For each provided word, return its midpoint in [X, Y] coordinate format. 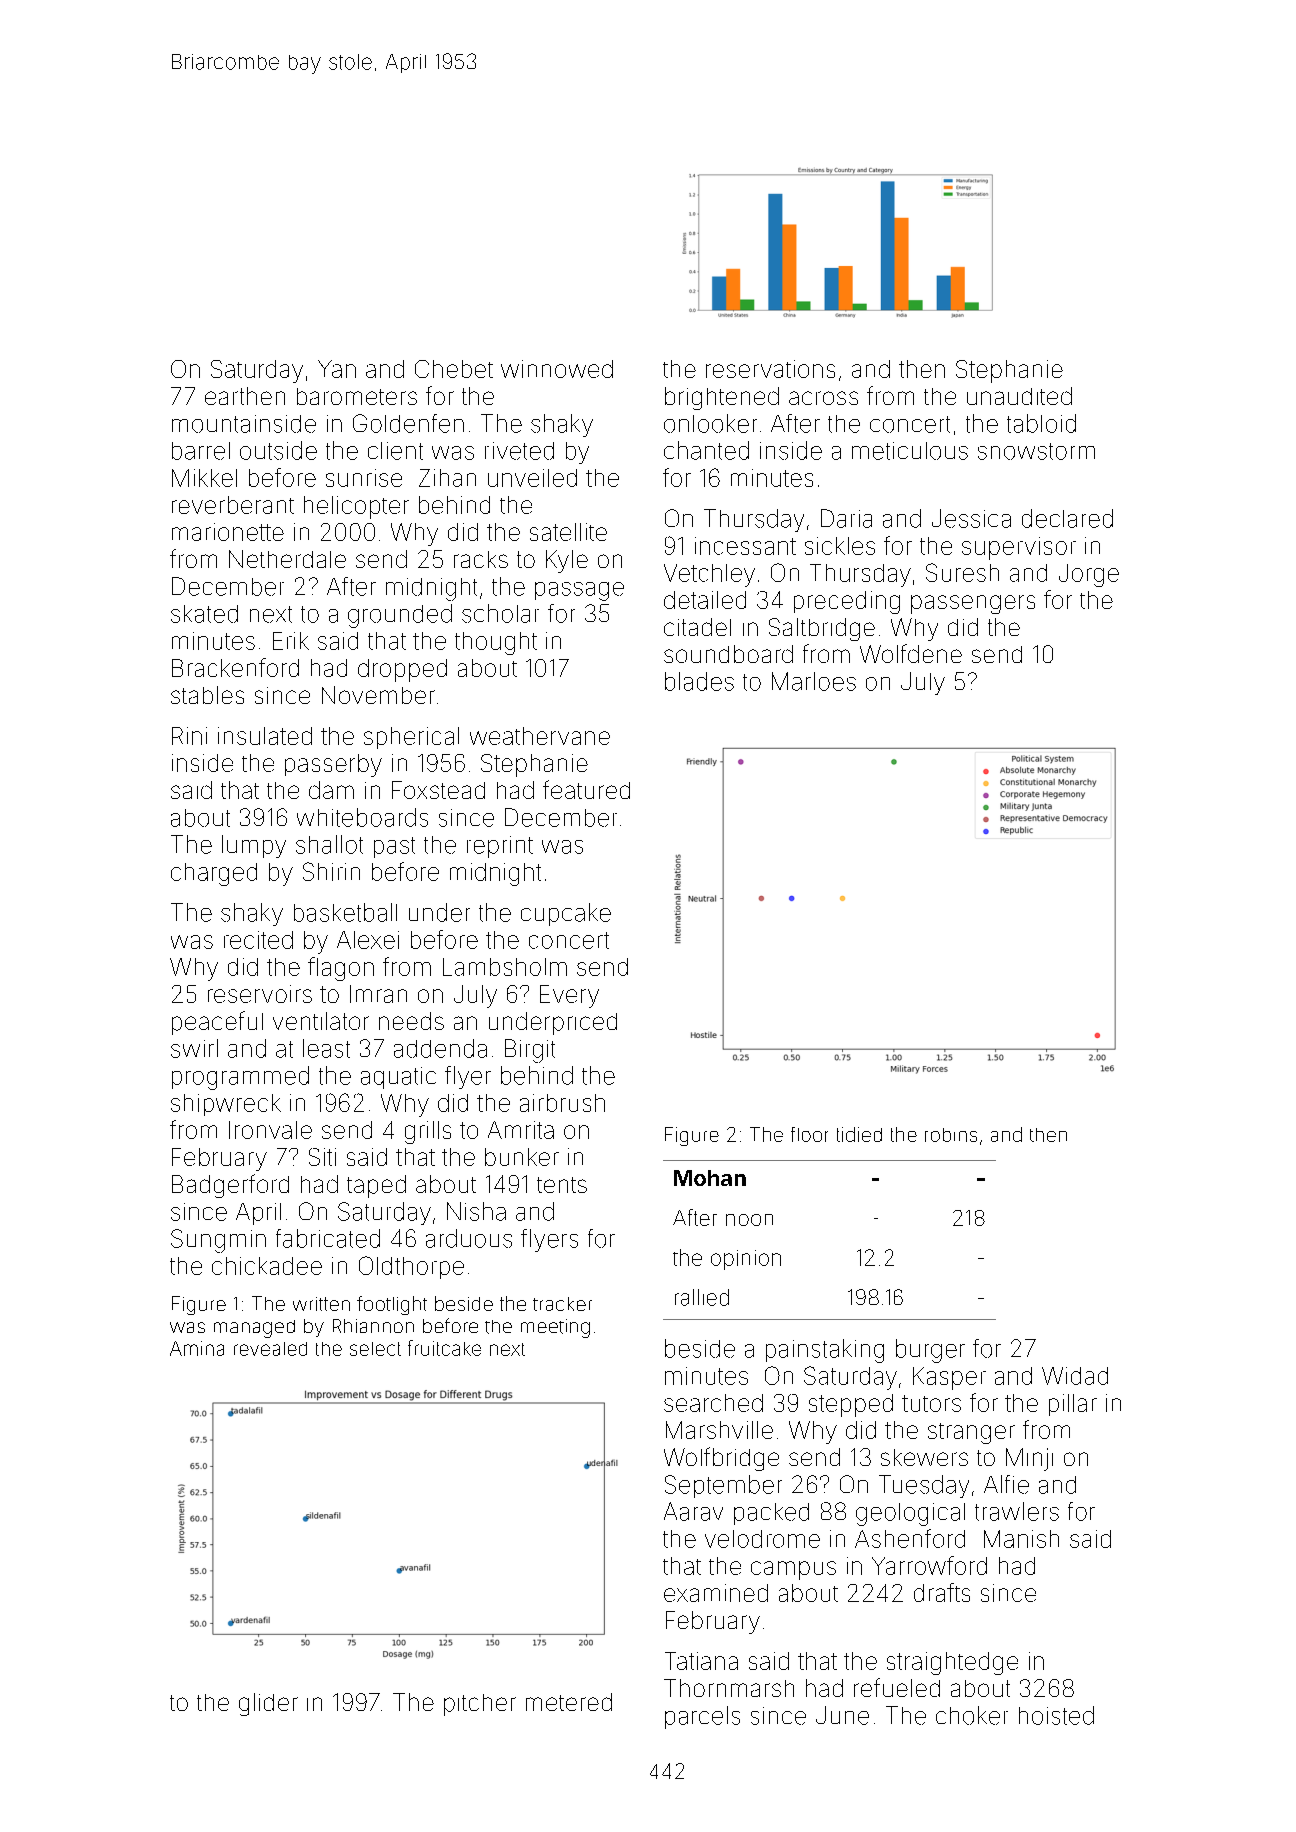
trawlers [1017, 1511]
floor [809, 1134]
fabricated [328, 1238]
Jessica [971, 518]
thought [496, 643]
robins [951, 1135]
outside [278, 450]
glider [268, 1704]
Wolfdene [911, 653]
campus [793, 1570]
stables [207, 695]
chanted [706, 450]
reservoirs [260, 994]
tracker [562, 1304]
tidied [859, 1134]
